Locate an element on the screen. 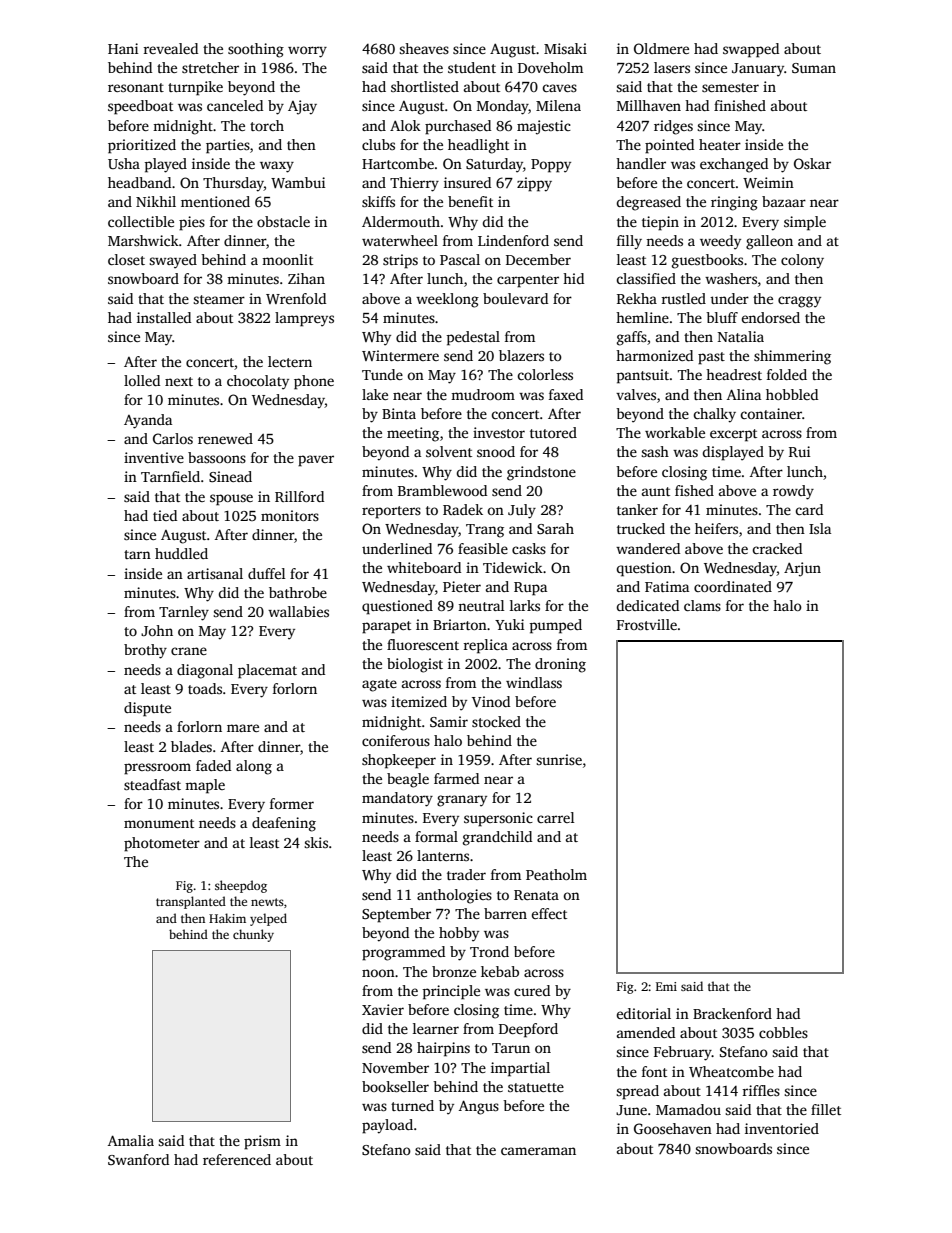  revealed is located at coordinates (171, 48).
